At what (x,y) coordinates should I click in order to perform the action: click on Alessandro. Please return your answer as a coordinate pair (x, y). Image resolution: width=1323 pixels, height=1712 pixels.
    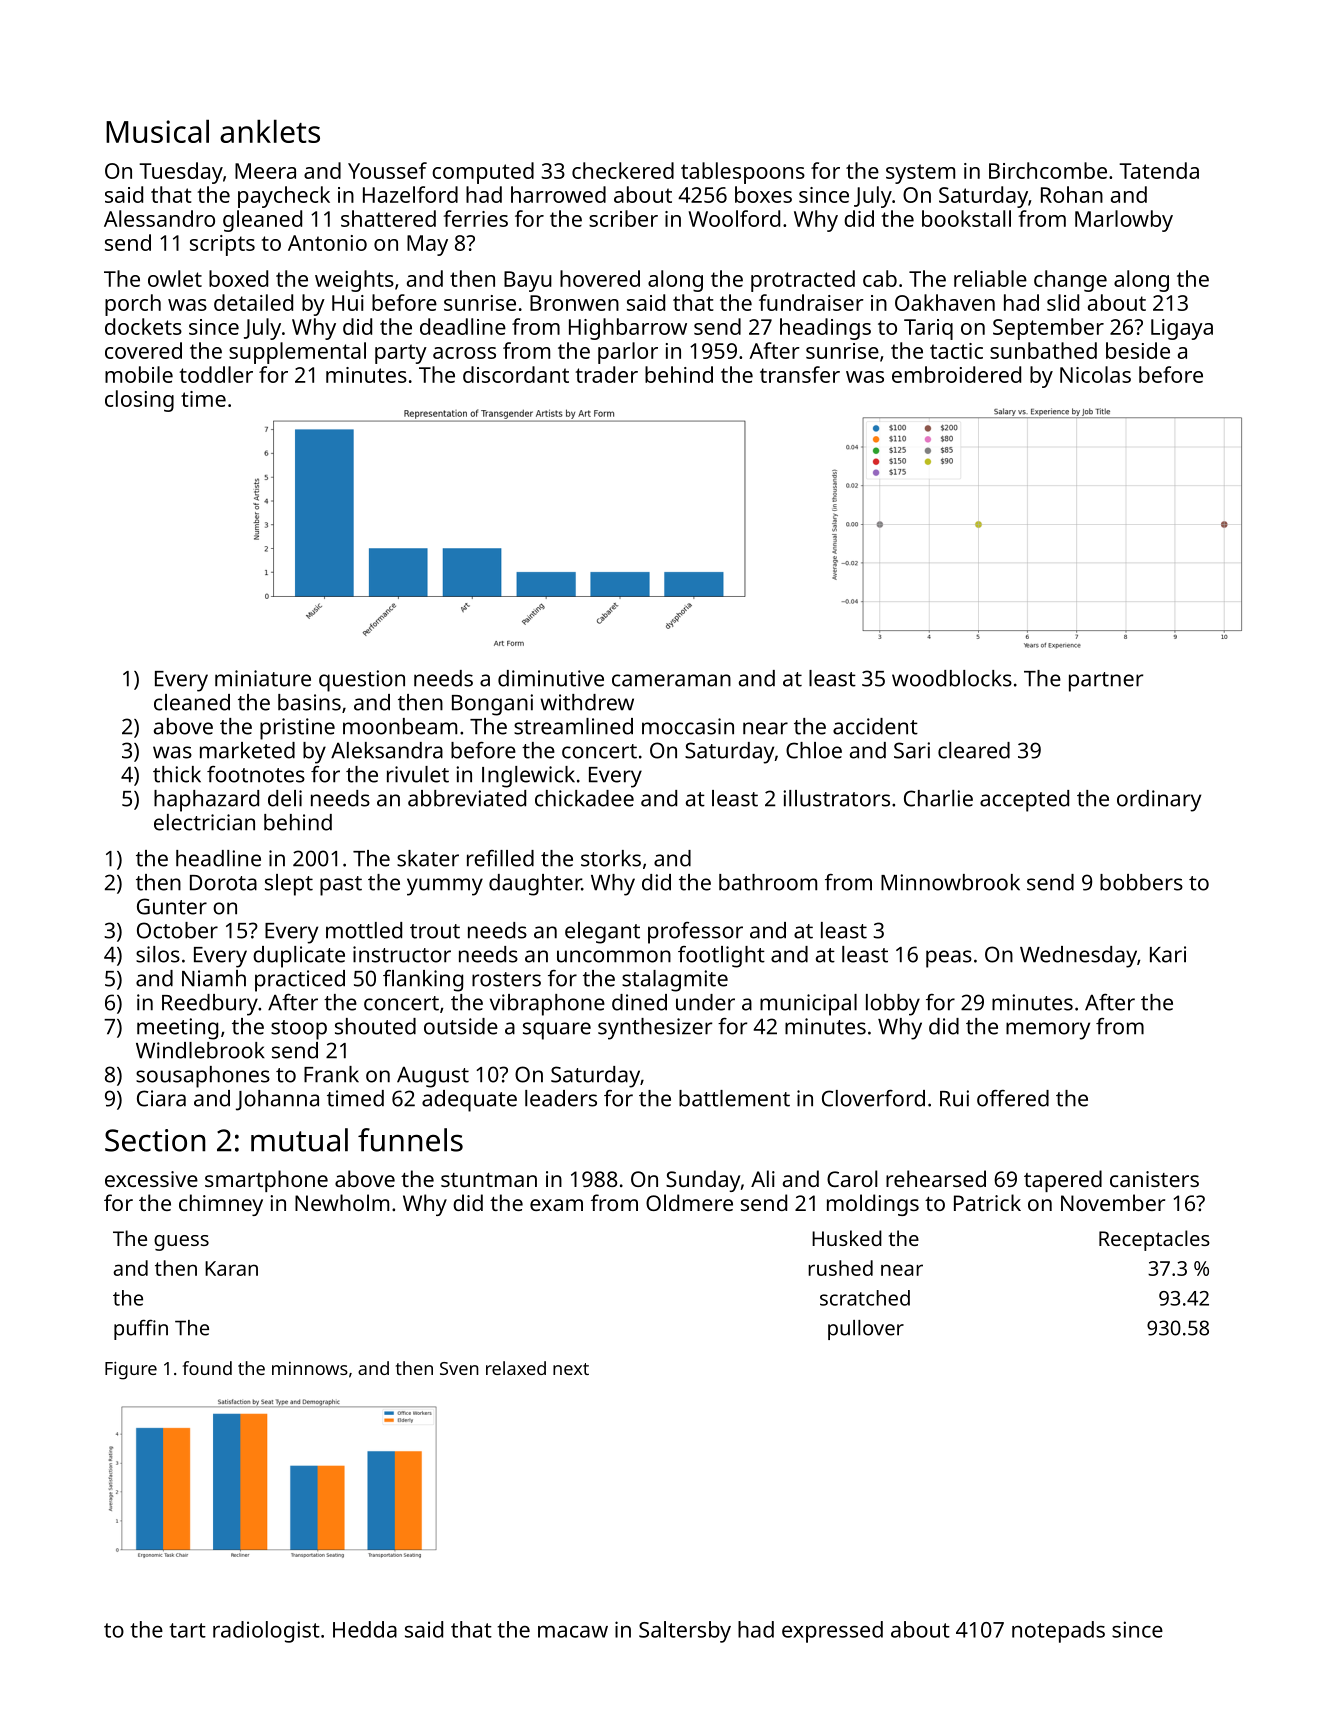
    Looking at the image, I should click on (159, 218).
